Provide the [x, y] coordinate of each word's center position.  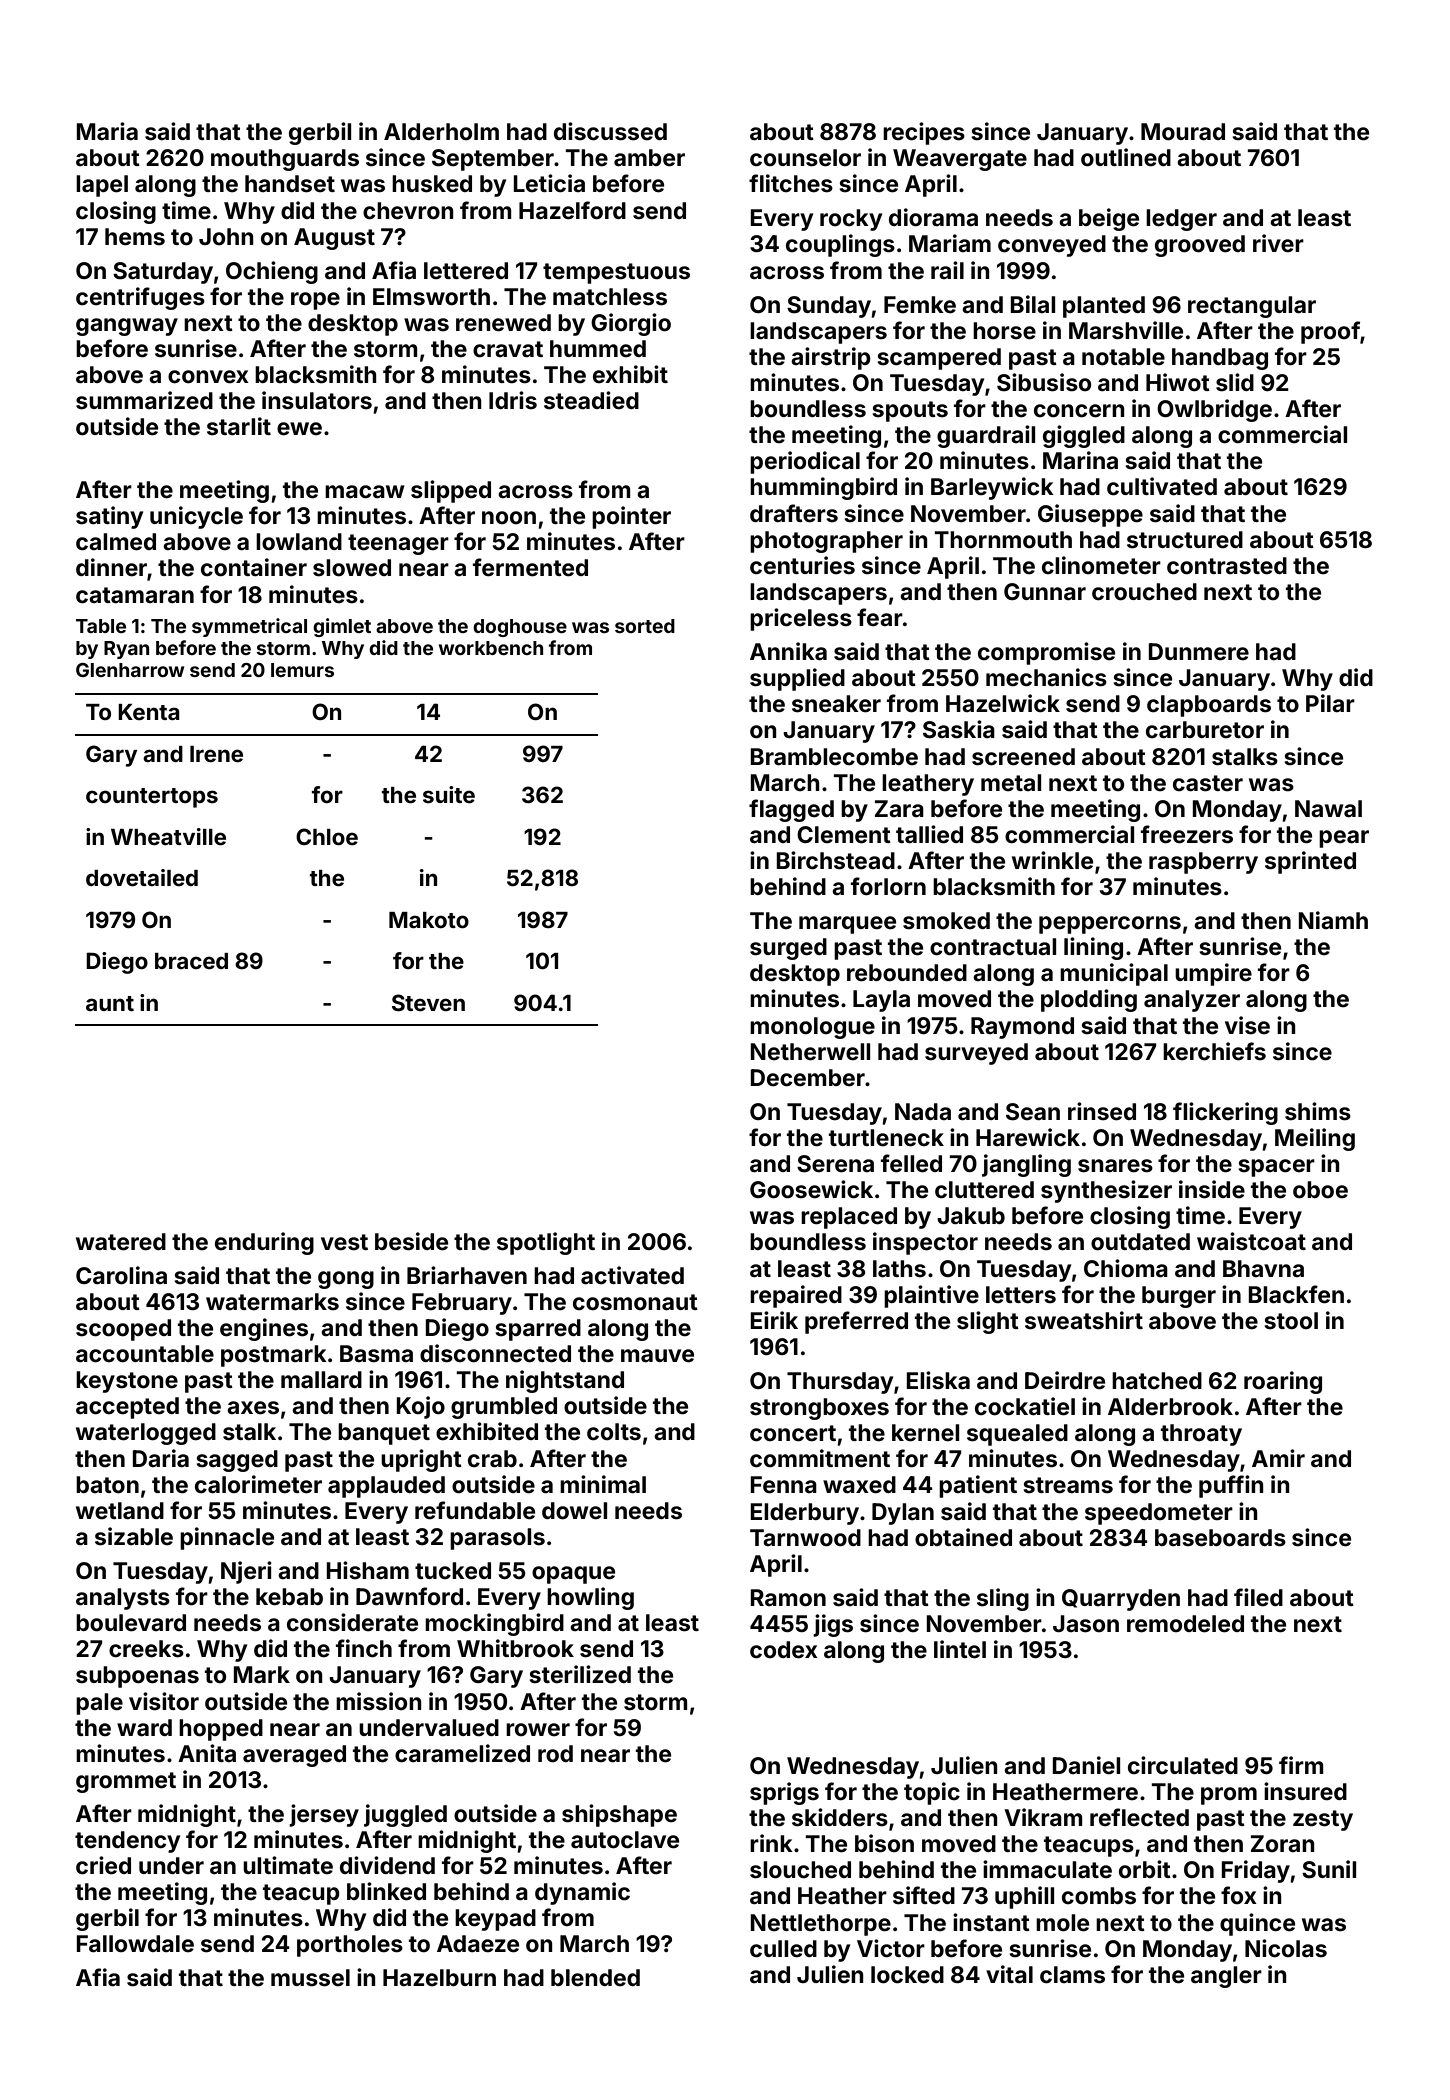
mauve [657, 1356]
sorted [645, 626]
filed [1258, 1597]
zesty [1323, 1820]
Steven [428, 1003]
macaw [365, 492]
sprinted [1310, 862]
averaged [294, 1756]
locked [907, 1975]
